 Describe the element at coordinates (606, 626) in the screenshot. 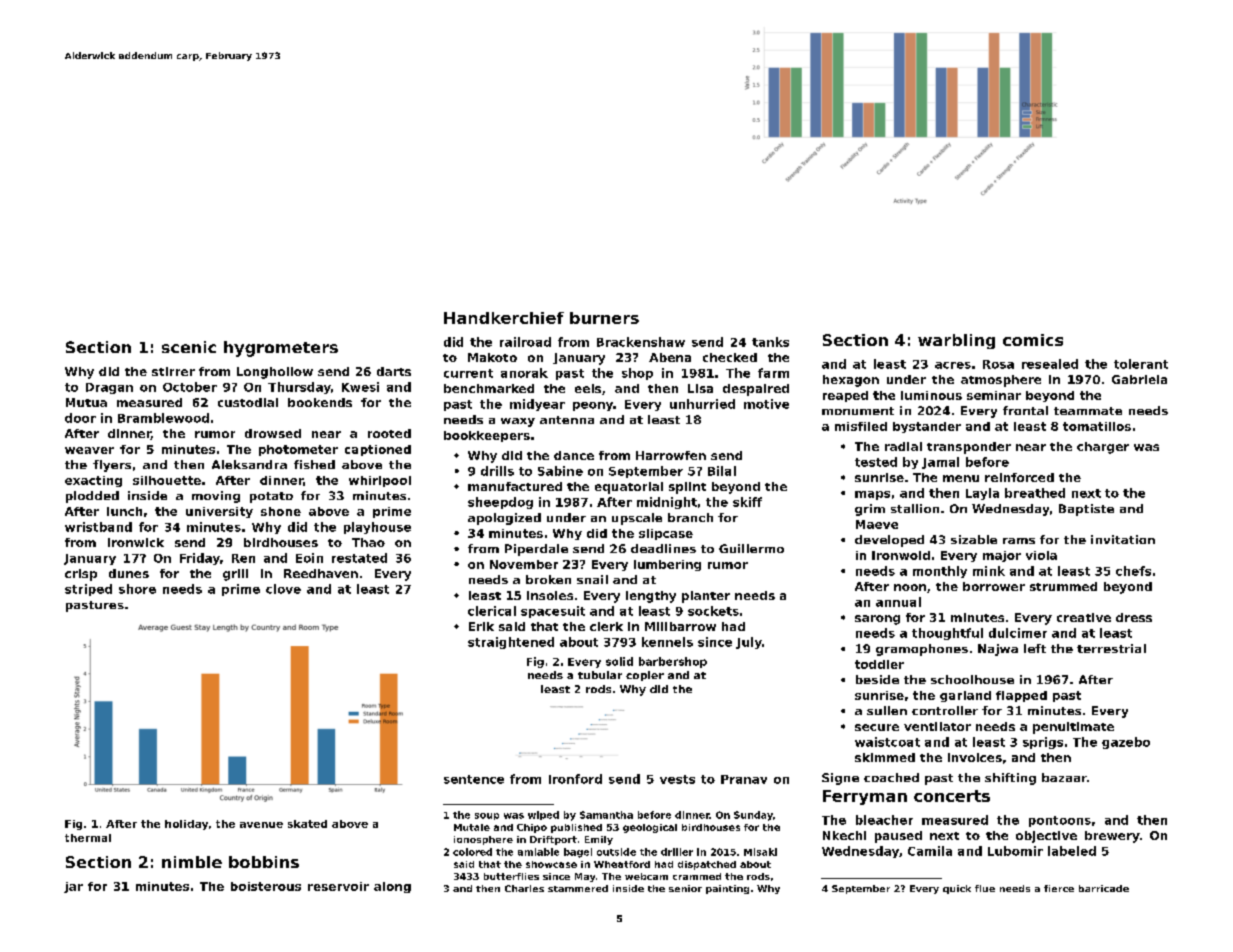

I see `clerk` at that location.
